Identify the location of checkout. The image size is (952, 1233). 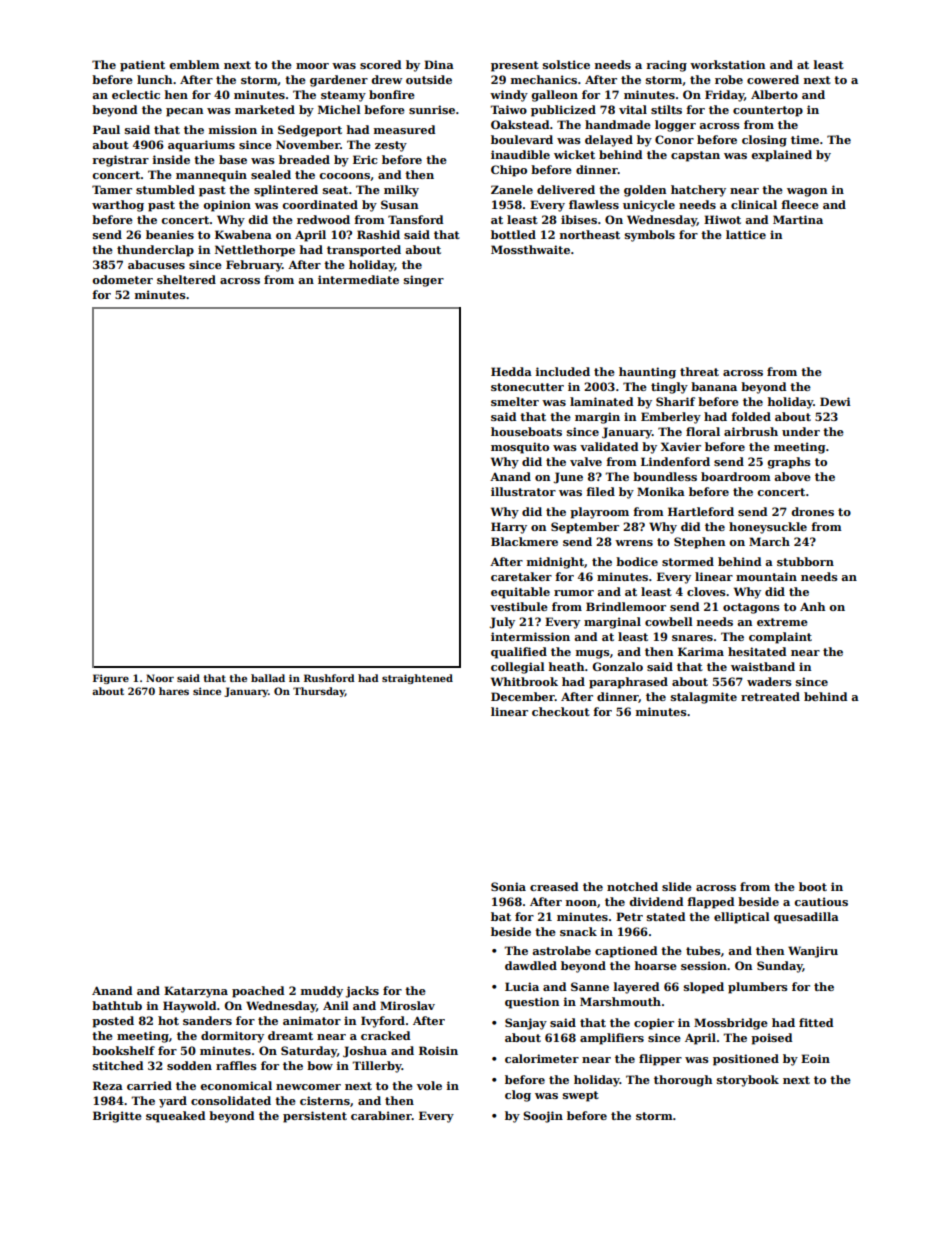
(561, 711).
